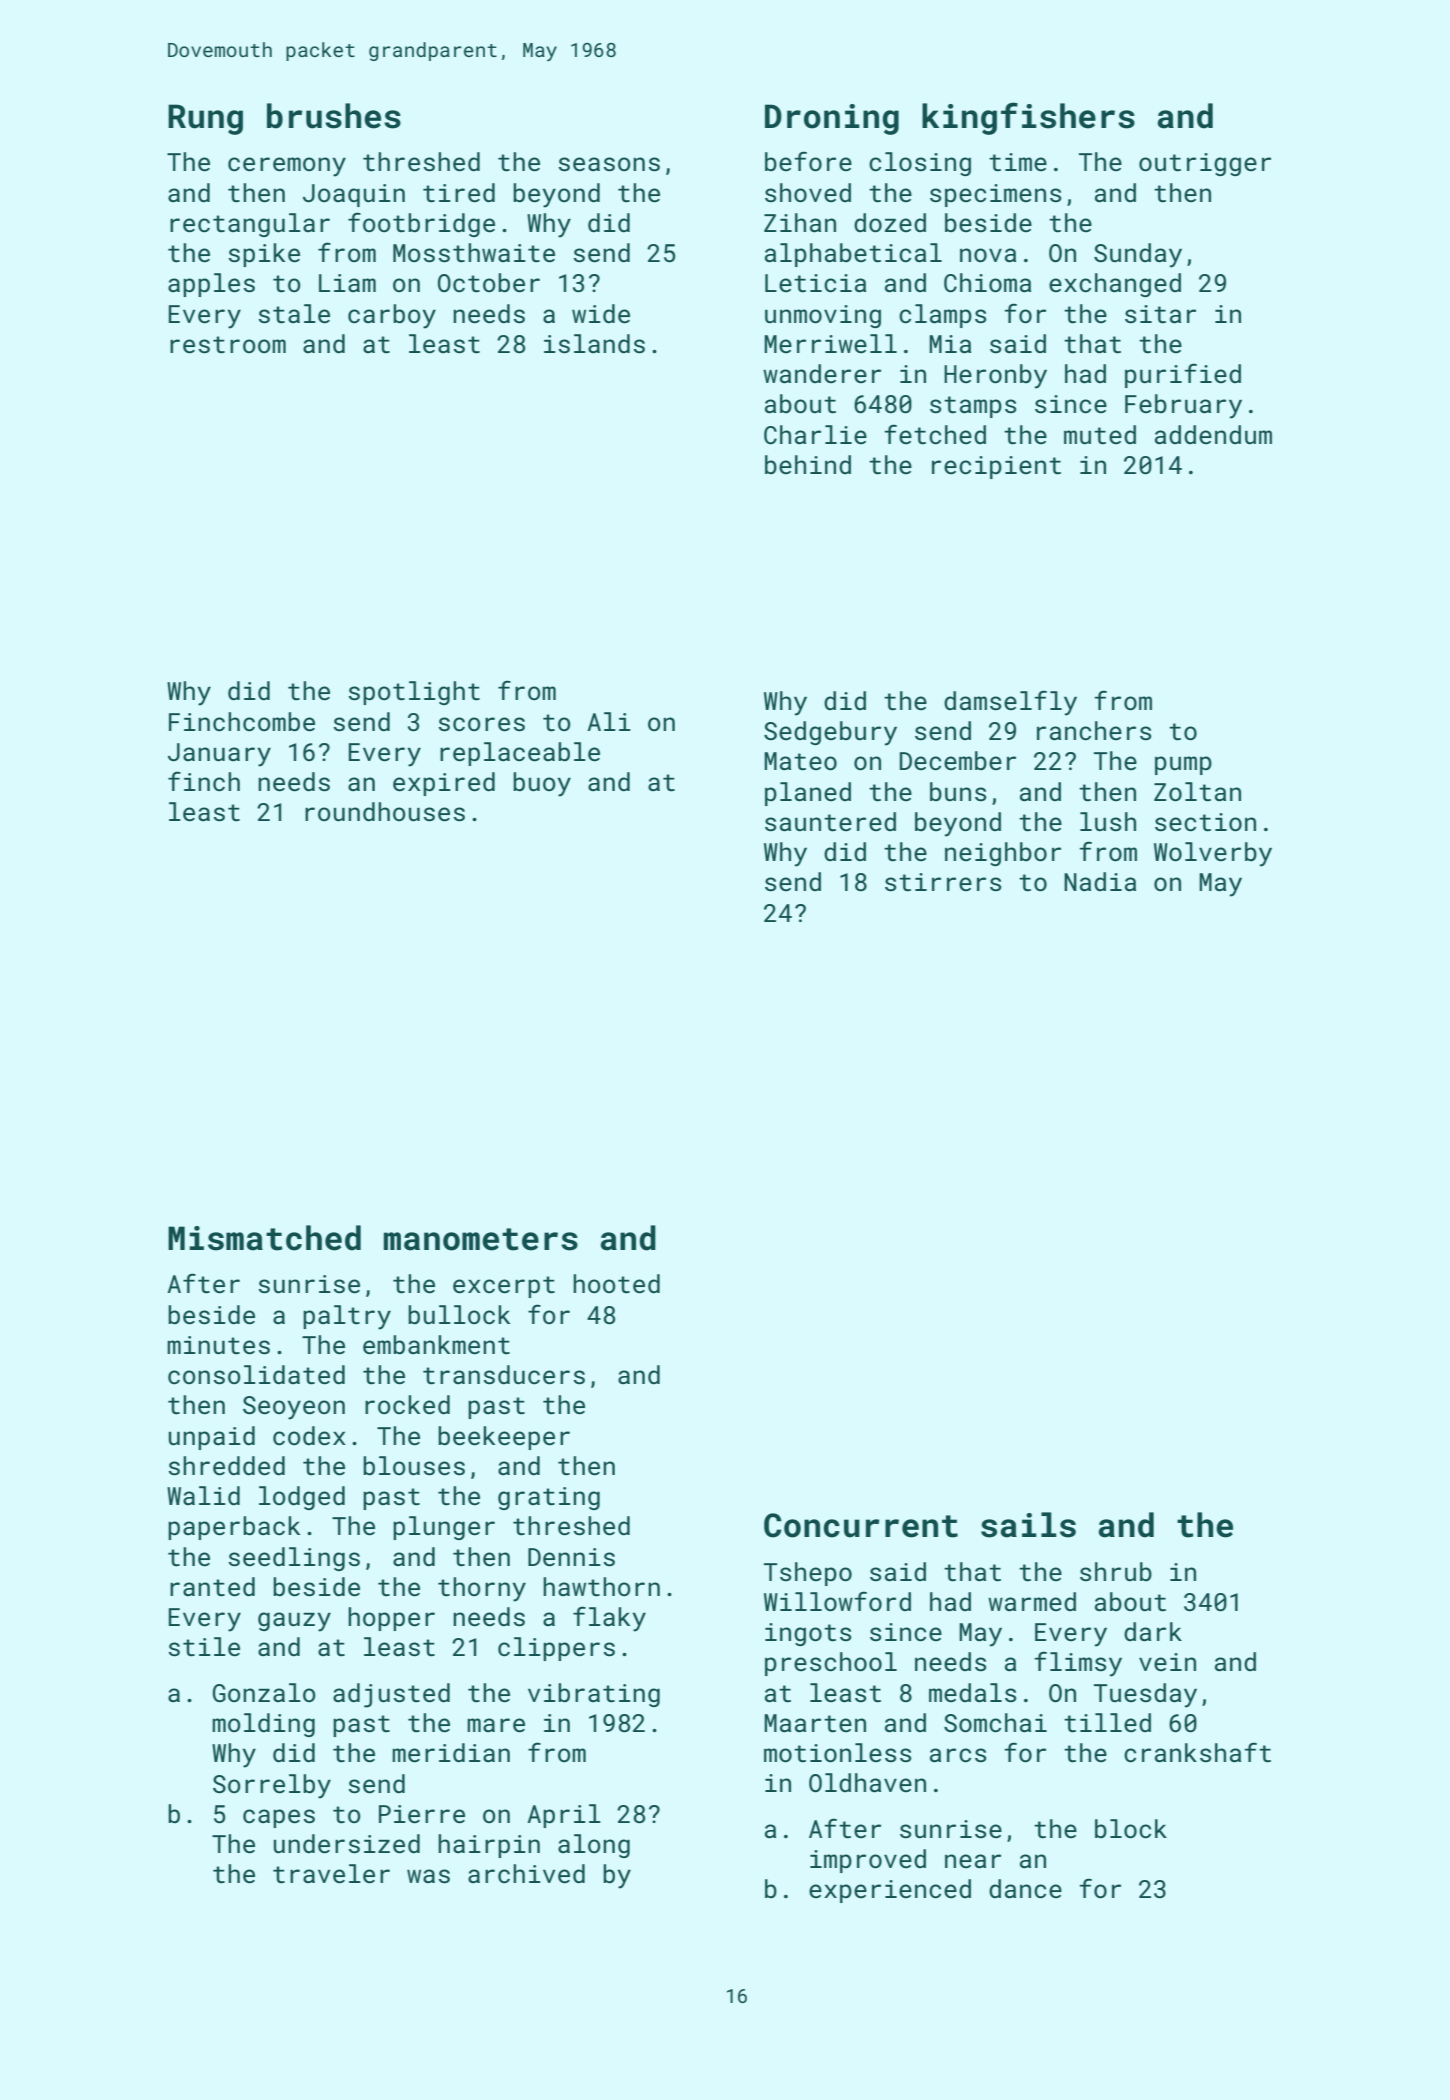 The width and height of the image is (1450, 2100). What do you see at coordinates (1028, 1525) in the image?
I see `sails` at bounding box center [1028, 1525].
